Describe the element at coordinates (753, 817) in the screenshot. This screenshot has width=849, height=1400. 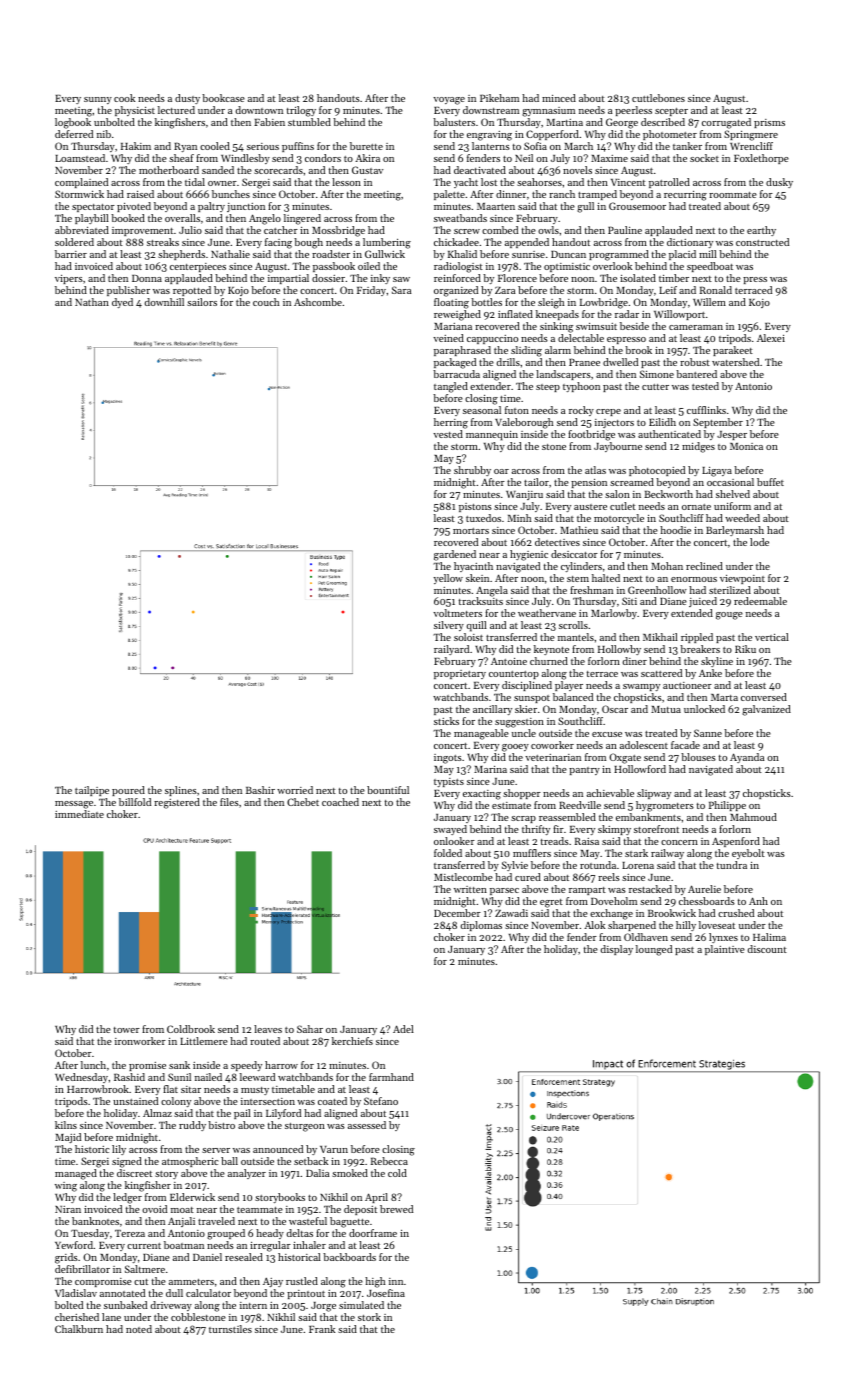
I see `Mahmoud` at that location.
